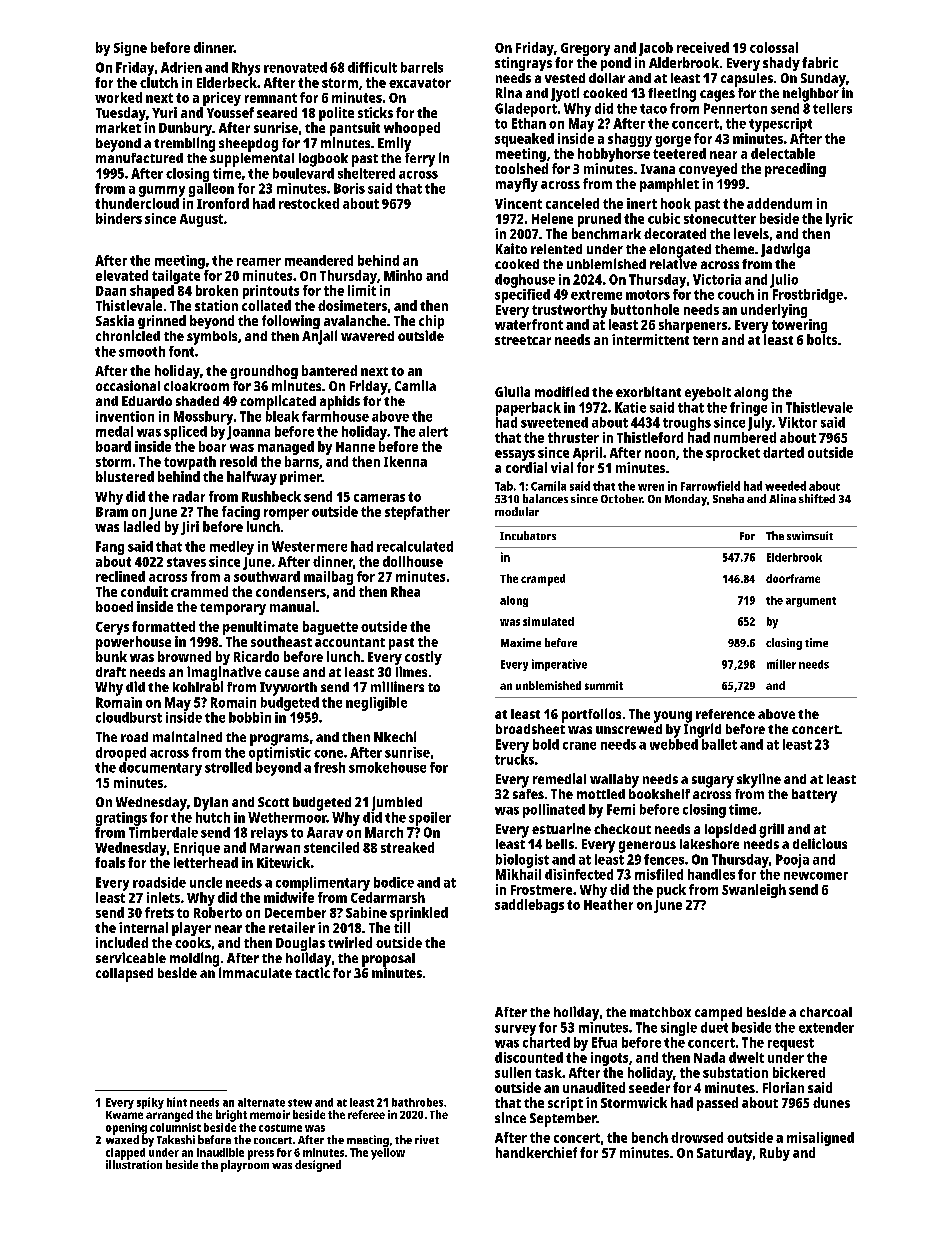 The height and width of the screenshot is (1233, 952). I want to click on towpath, so click(190, 463).
